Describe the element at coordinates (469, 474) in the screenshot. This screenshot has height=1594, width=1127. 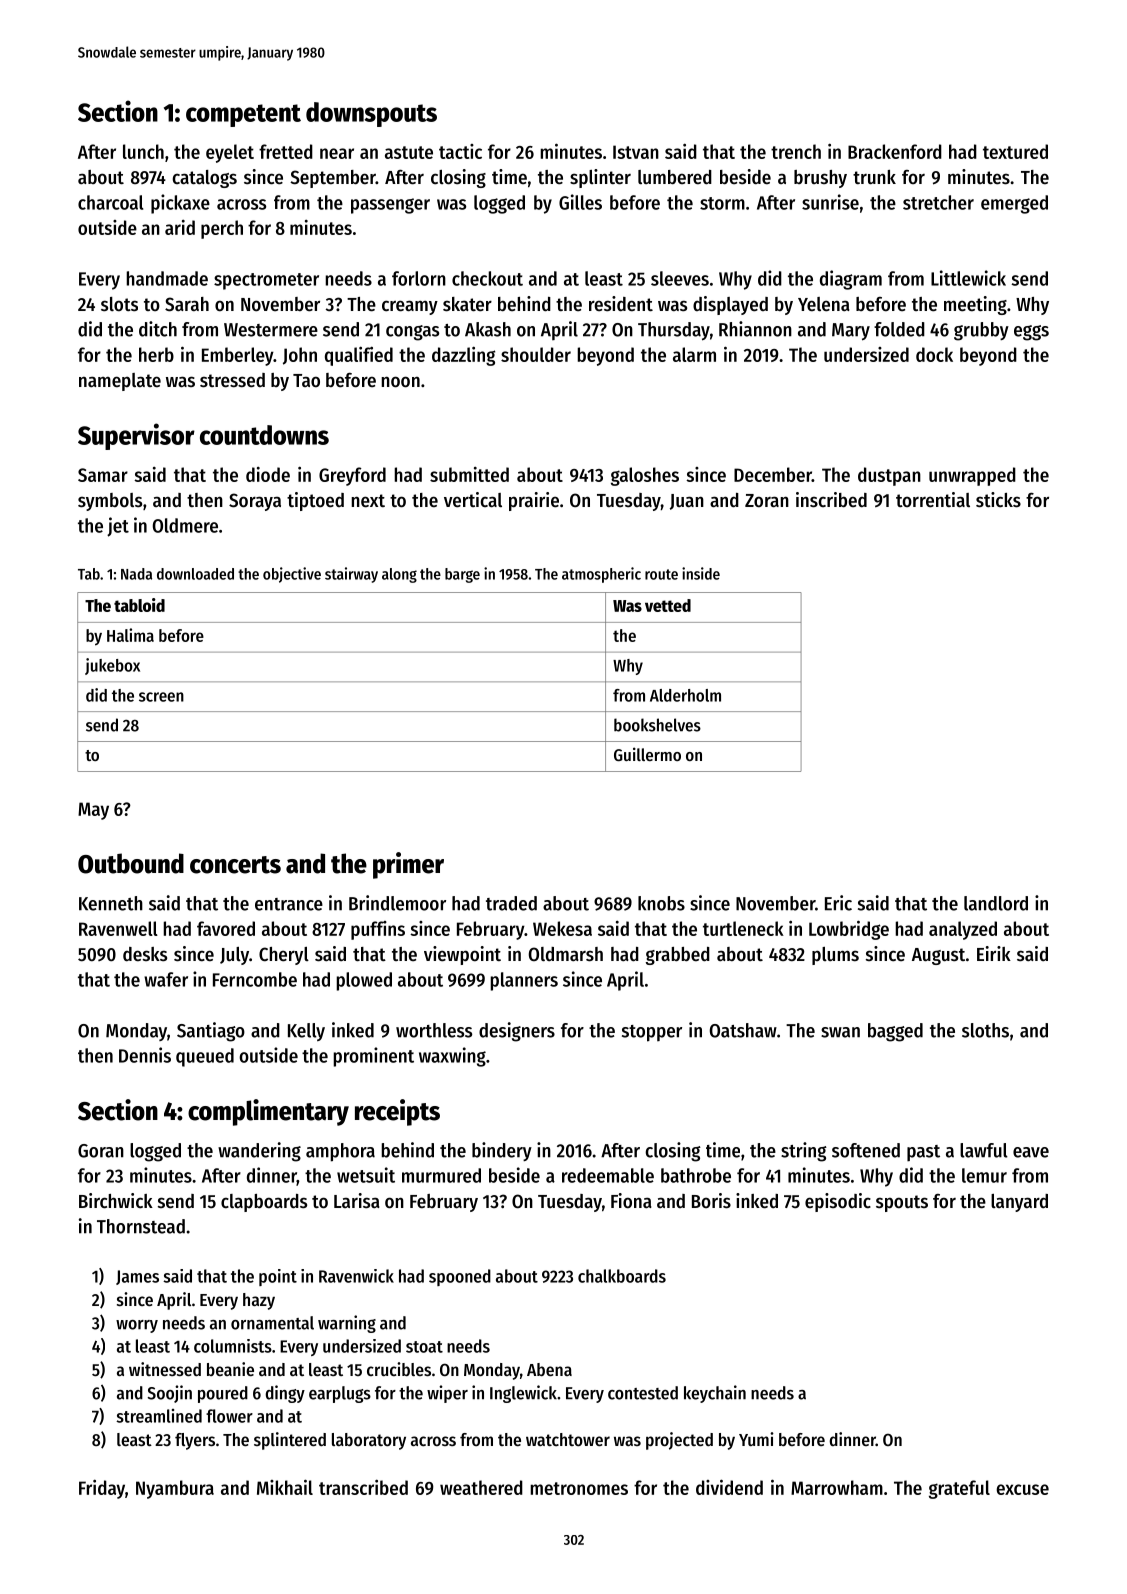
I see `submitted` at that location.
